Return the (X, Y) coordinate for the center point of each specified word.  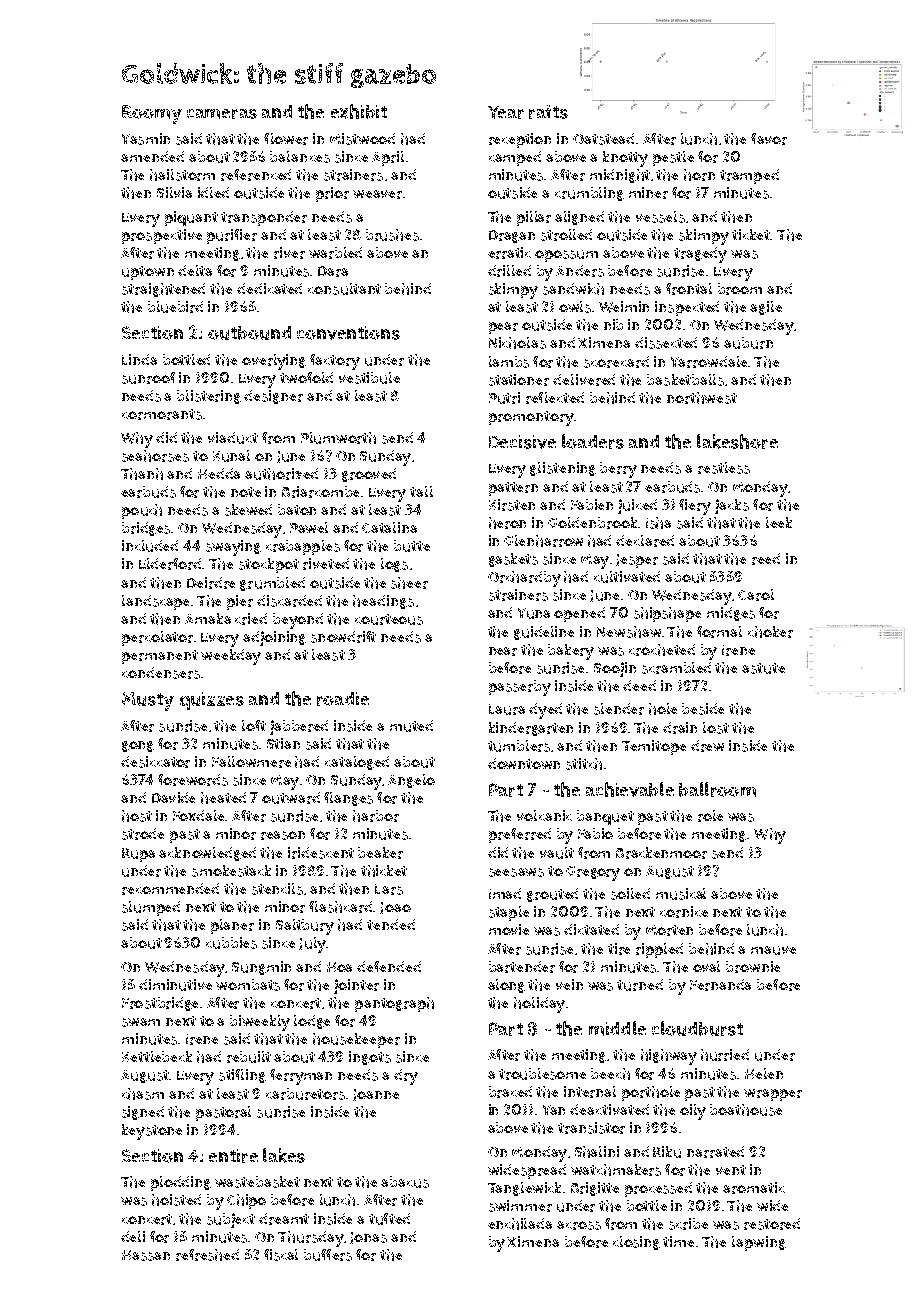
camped (515, 158)
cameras (222, 114)
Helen (764, 1073)
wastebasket (257, 1182)
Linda (139, 359)
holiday (539, 1005)
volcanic (544, 815)
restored (772, 1224)
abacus (405, 1182)
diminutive (175, 985)
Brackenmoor (661, 853)
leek (779, 522)
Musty (148, 701)
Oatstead (603, 139)
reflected (555, 398)
